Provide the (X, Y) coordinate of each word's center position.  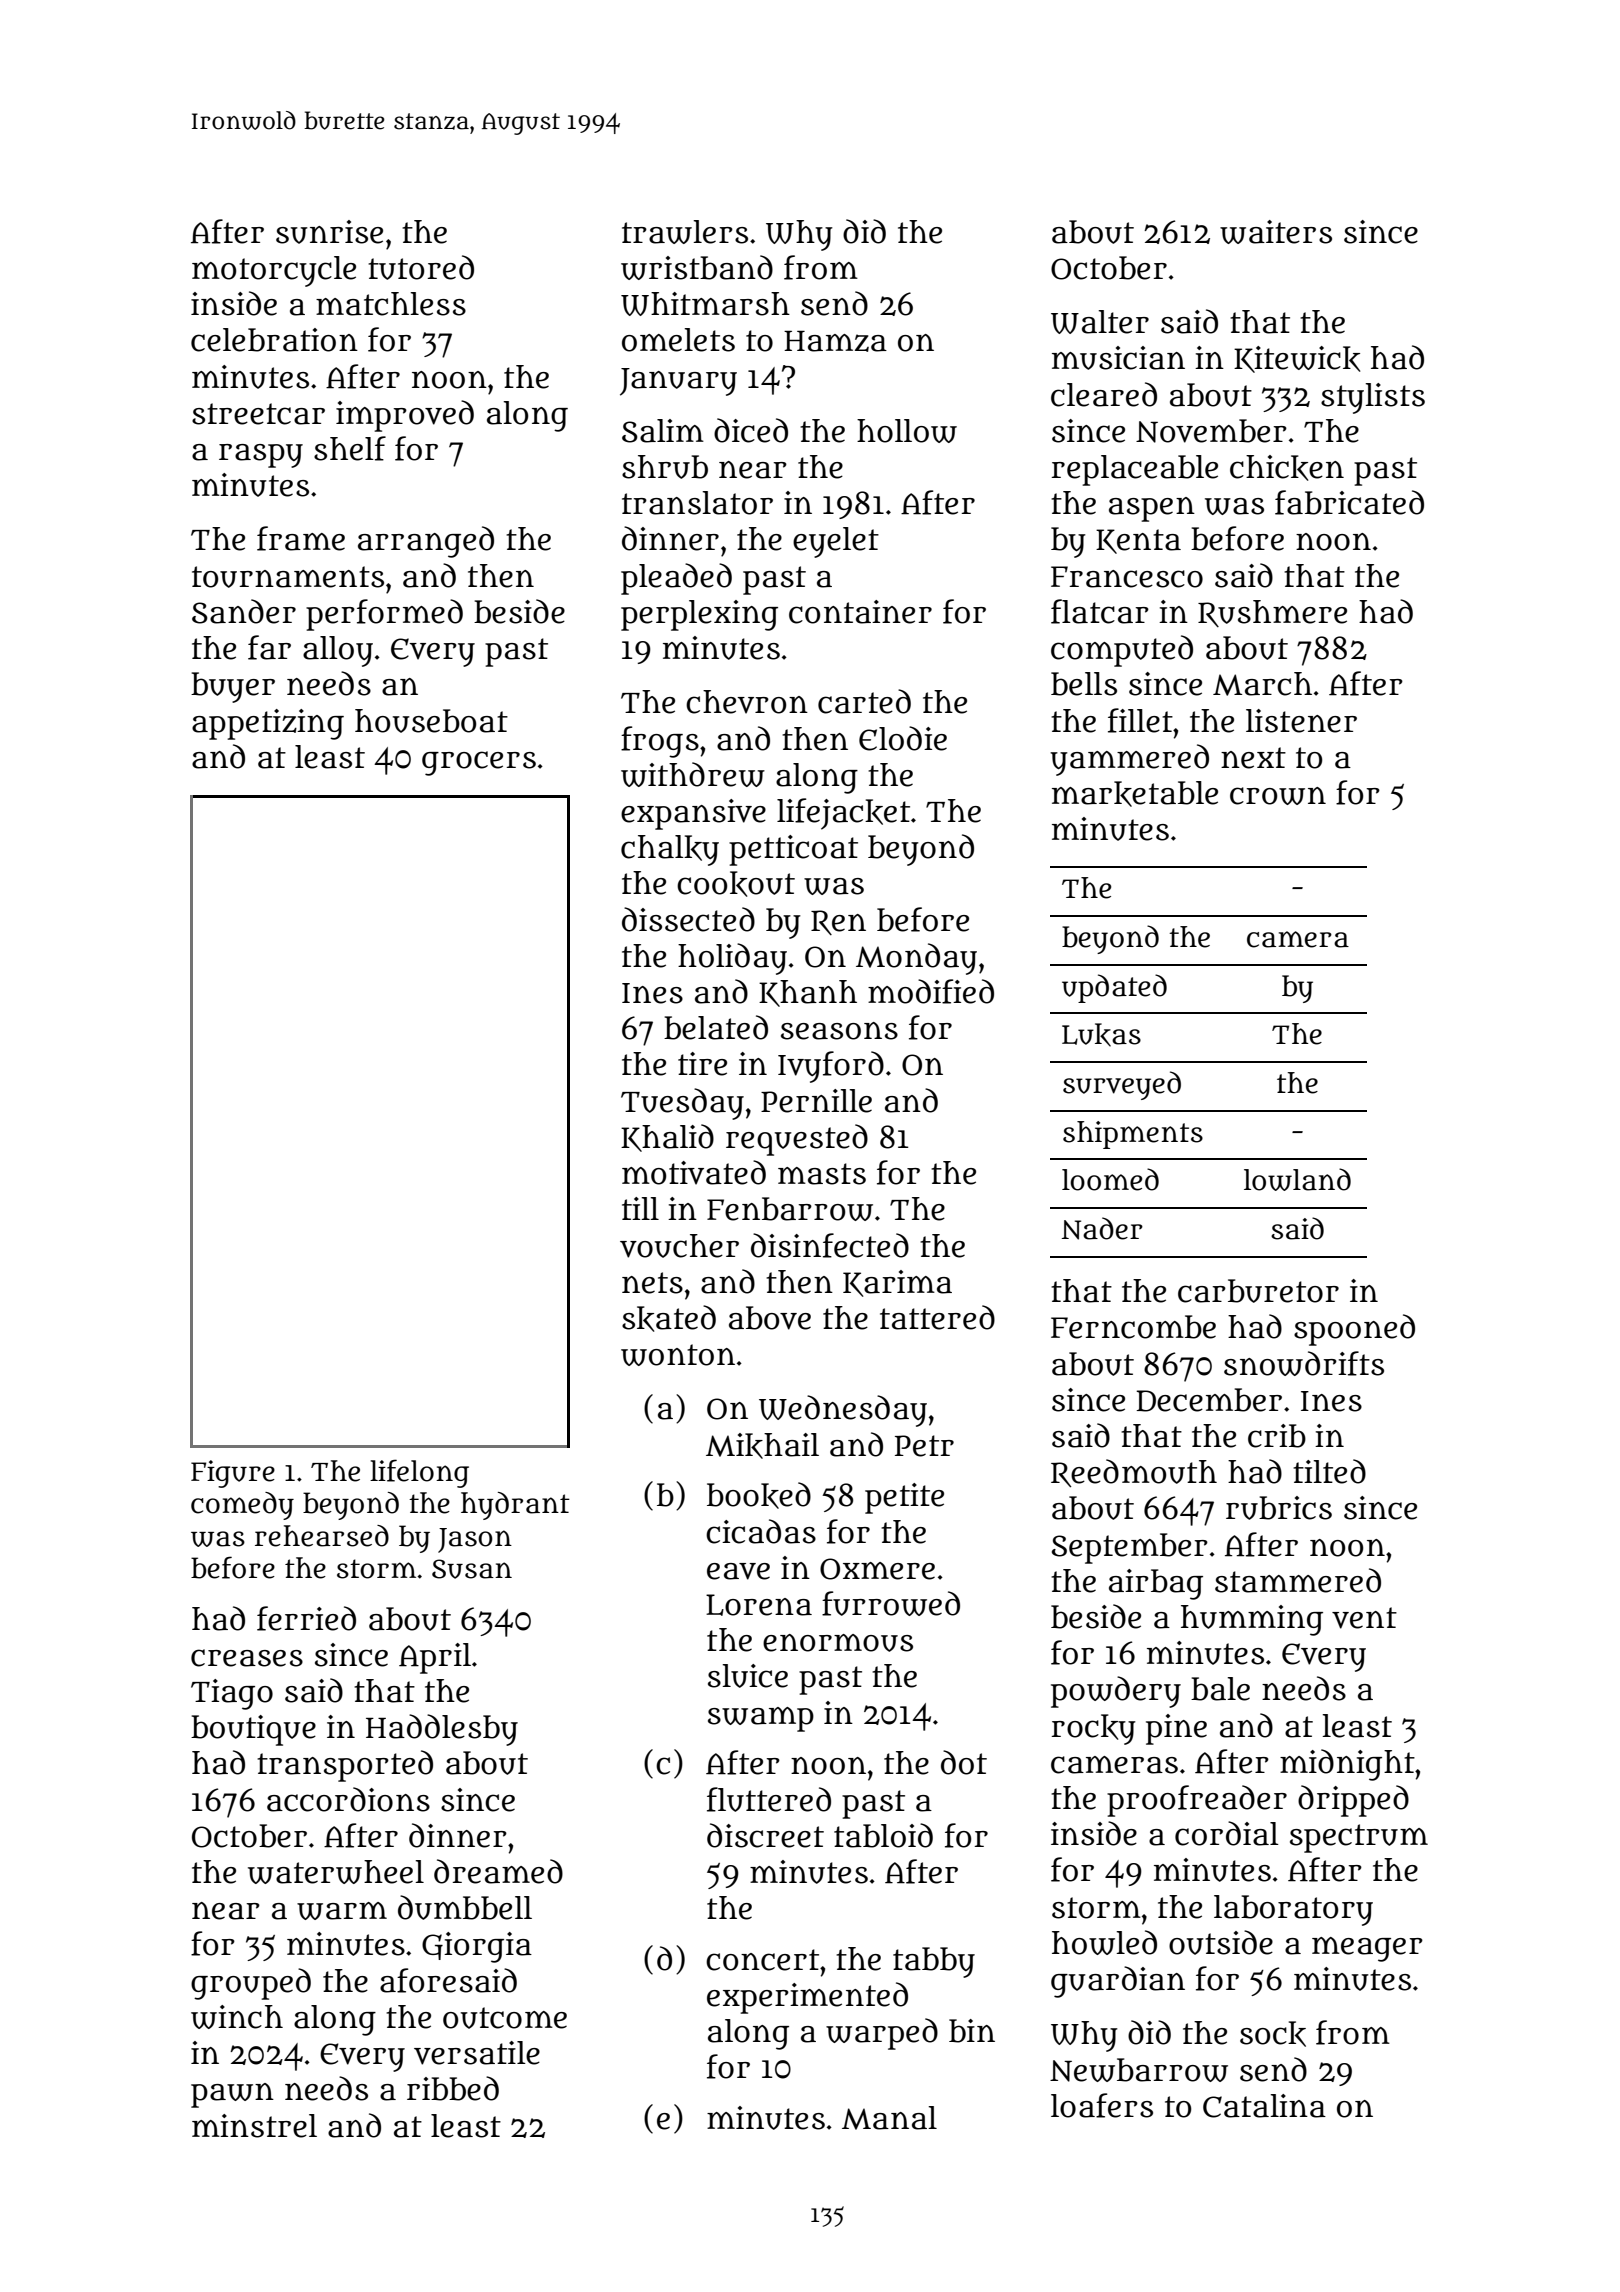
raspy (261, 456)
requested (797, 1140)
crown (1278, 796)
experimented (807, 1998)
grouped (251, 1984)
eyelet (836, 542)
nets (652, 1283)
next (1253, 758)
